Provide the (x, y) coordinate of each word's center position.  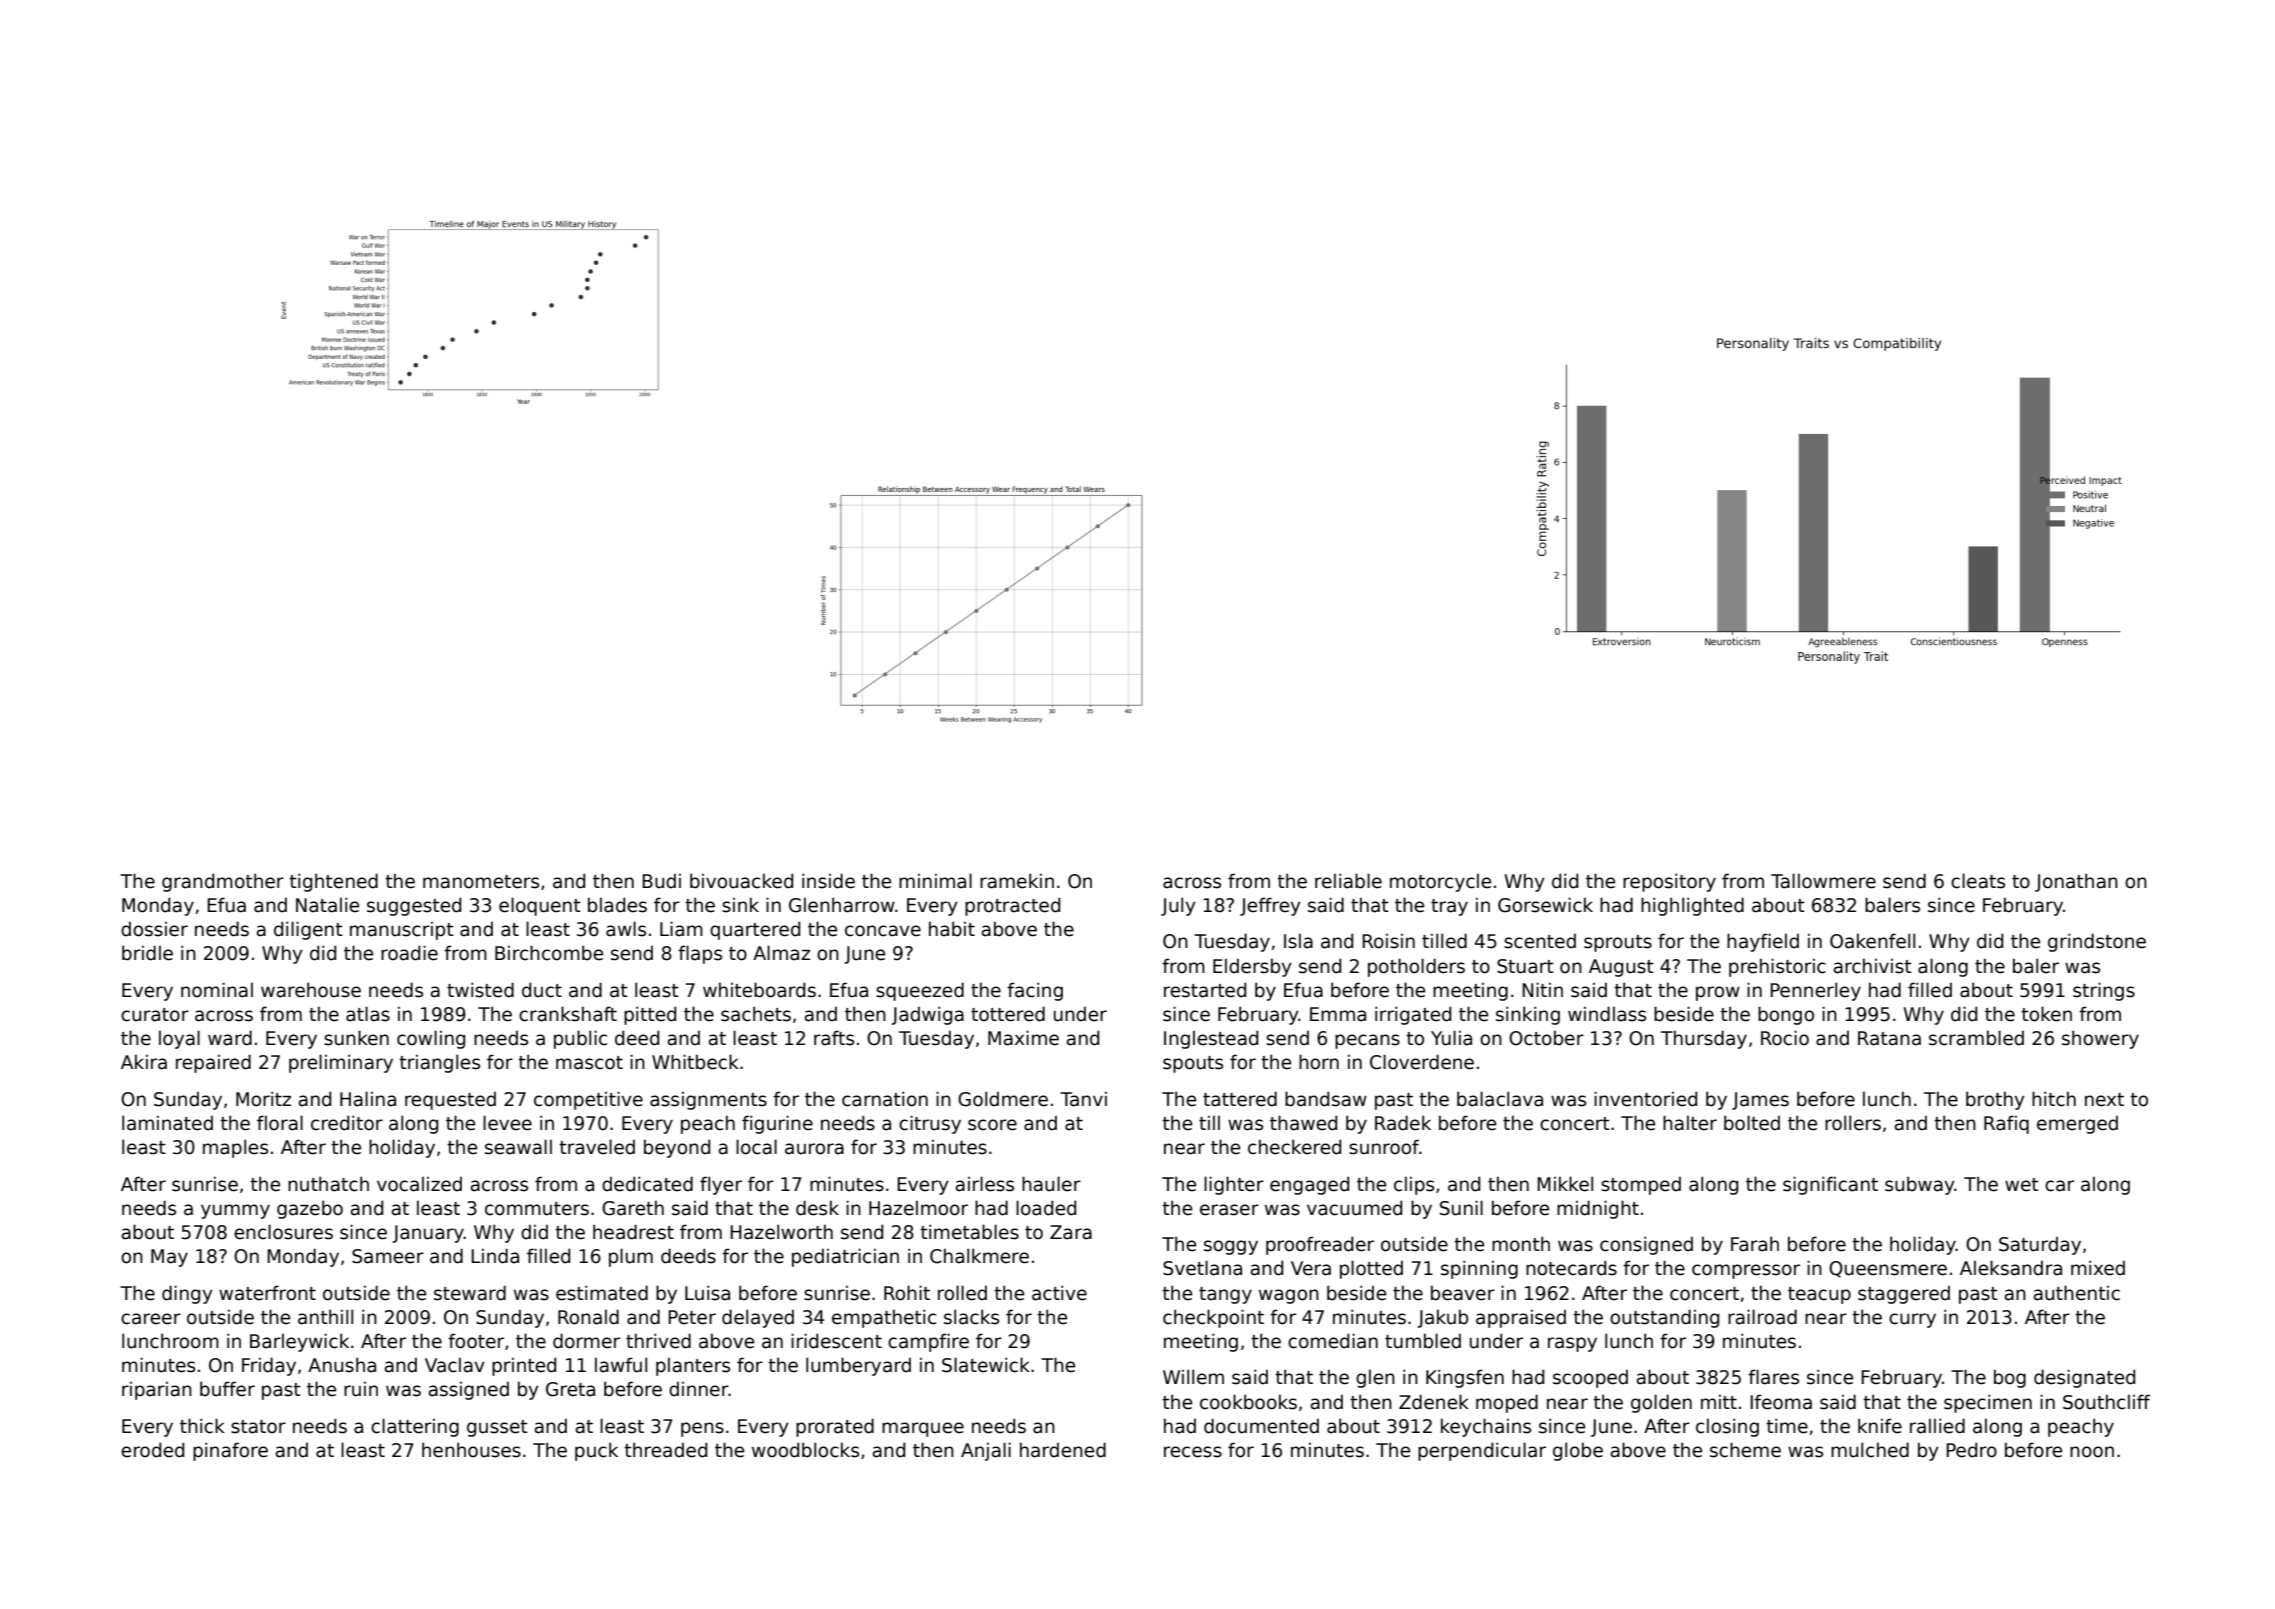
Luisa (707, 1293)
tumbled (1423, 1341)
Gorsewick (1545, 905)
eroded (152, 1450)
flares (1773, 1377)
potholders (1416, 967)
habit (952, 929)
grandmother (223, 882)
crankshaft (568, 1014)
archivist (1872, 966)
